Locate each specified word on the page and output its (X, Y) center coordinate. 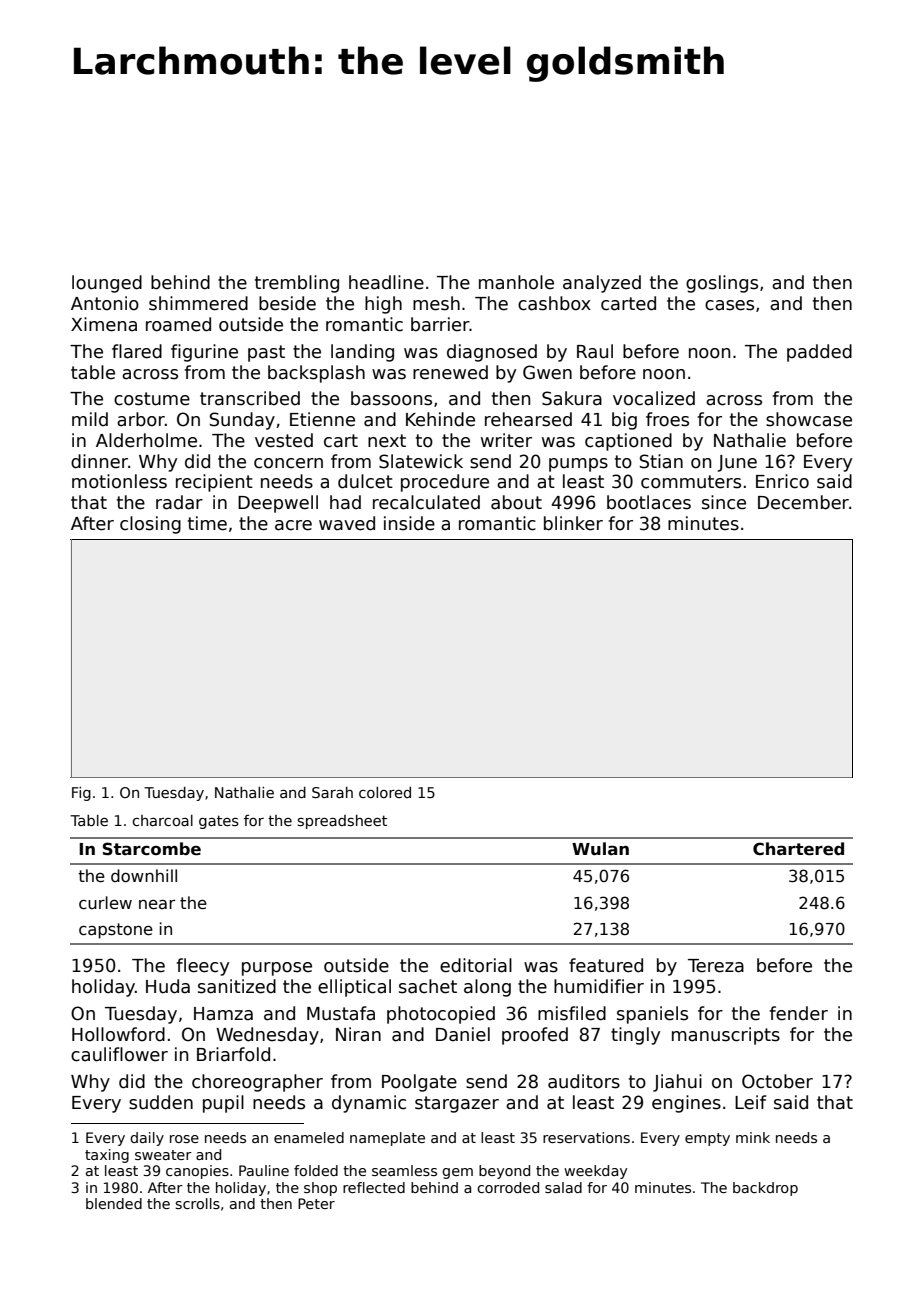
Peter (316, 1203)
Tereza (716, 966)
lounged (107, 284)
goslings (722, 284)
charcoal (162, 820)
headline (386, 282)
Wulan (600, 848)
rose (184, 1139)
